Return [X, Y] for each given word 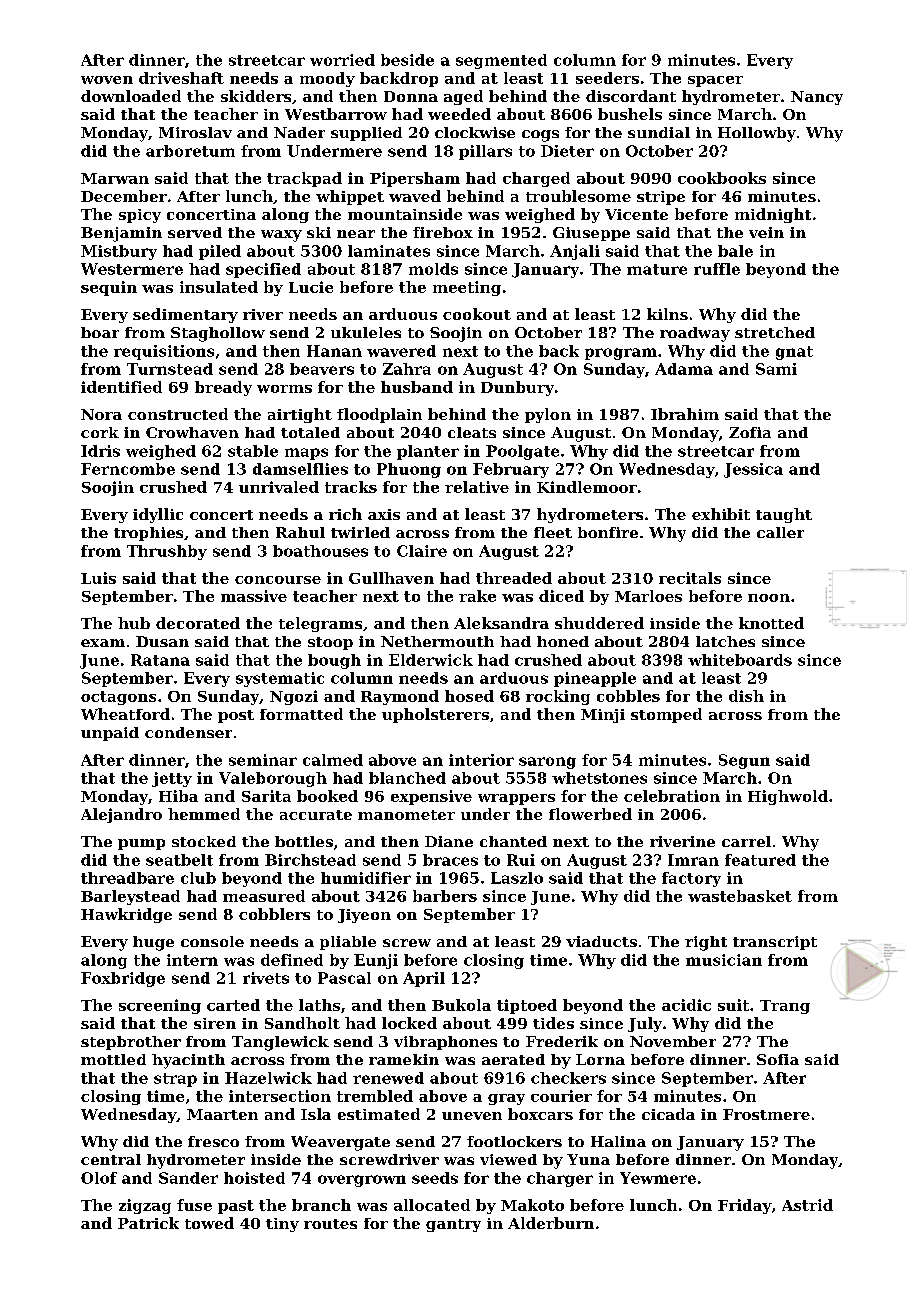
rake [477, 596]
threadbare [127, 878]
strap [175, 1080]
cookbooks [722, 178]
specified [263, 270]
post [236, 716]
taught [784, 515]
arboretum [190, 151]
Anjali [575, 252]
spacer [715, 81]
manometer [406, 815]
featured [760, 860]
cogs [540, 136]
